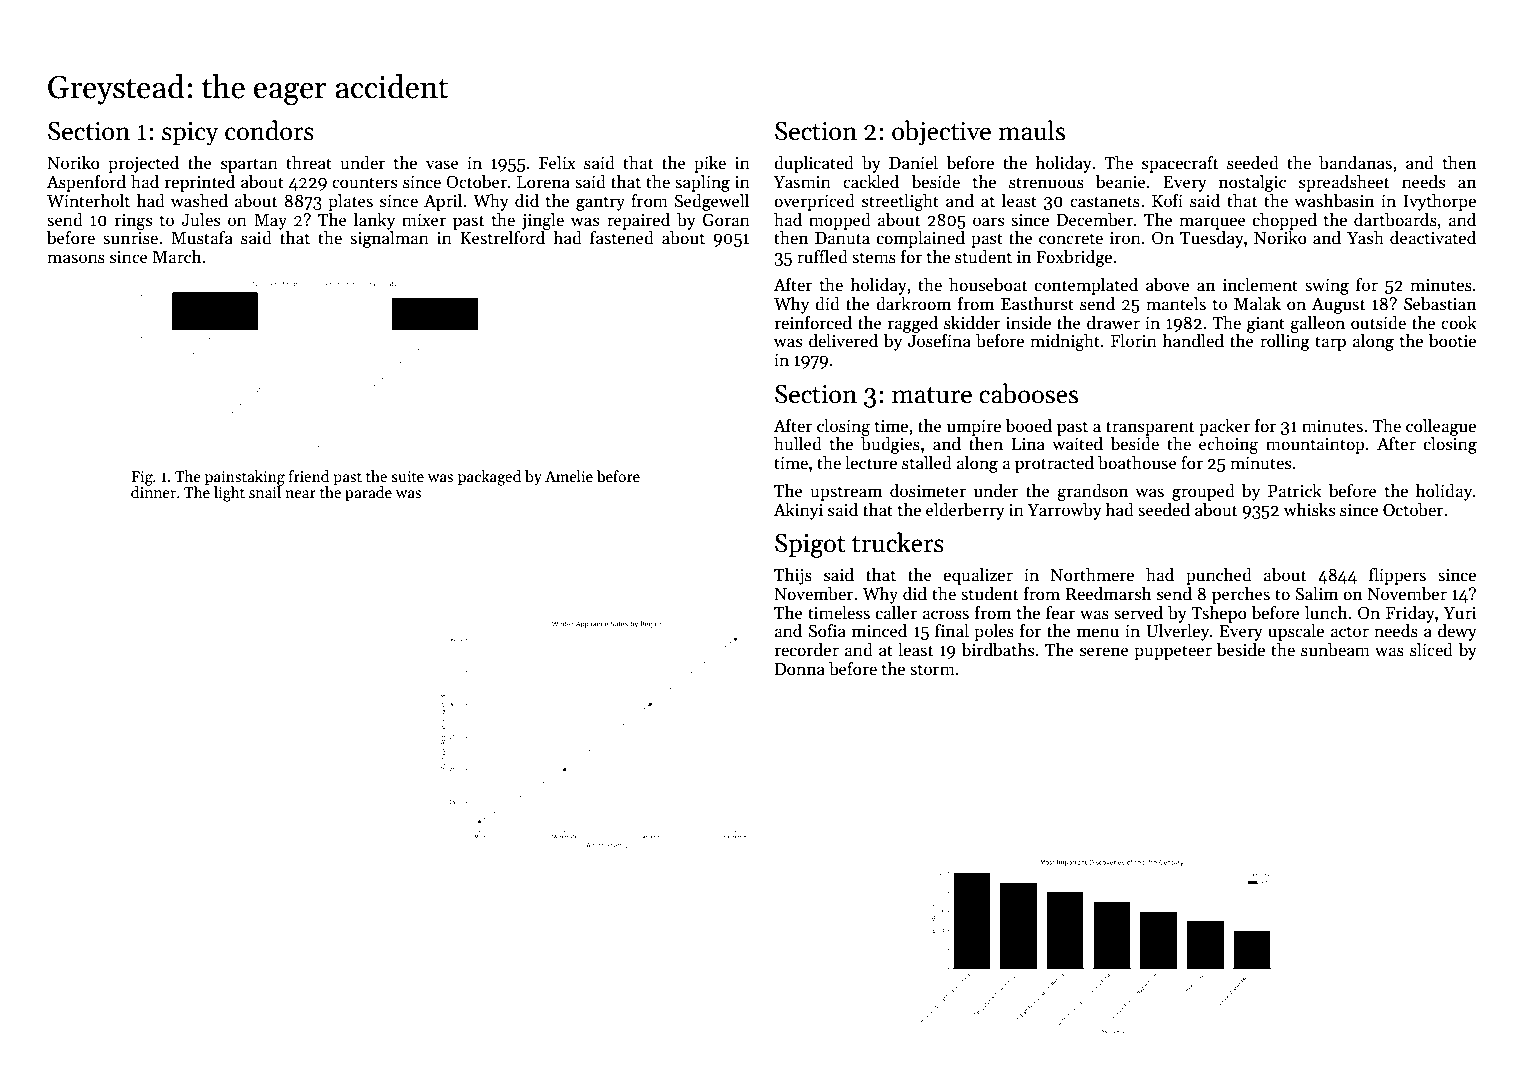  What do you see at coordinates (800, 669) in the screenshot?
I see `Donna` at bounding box center [800, 669].
